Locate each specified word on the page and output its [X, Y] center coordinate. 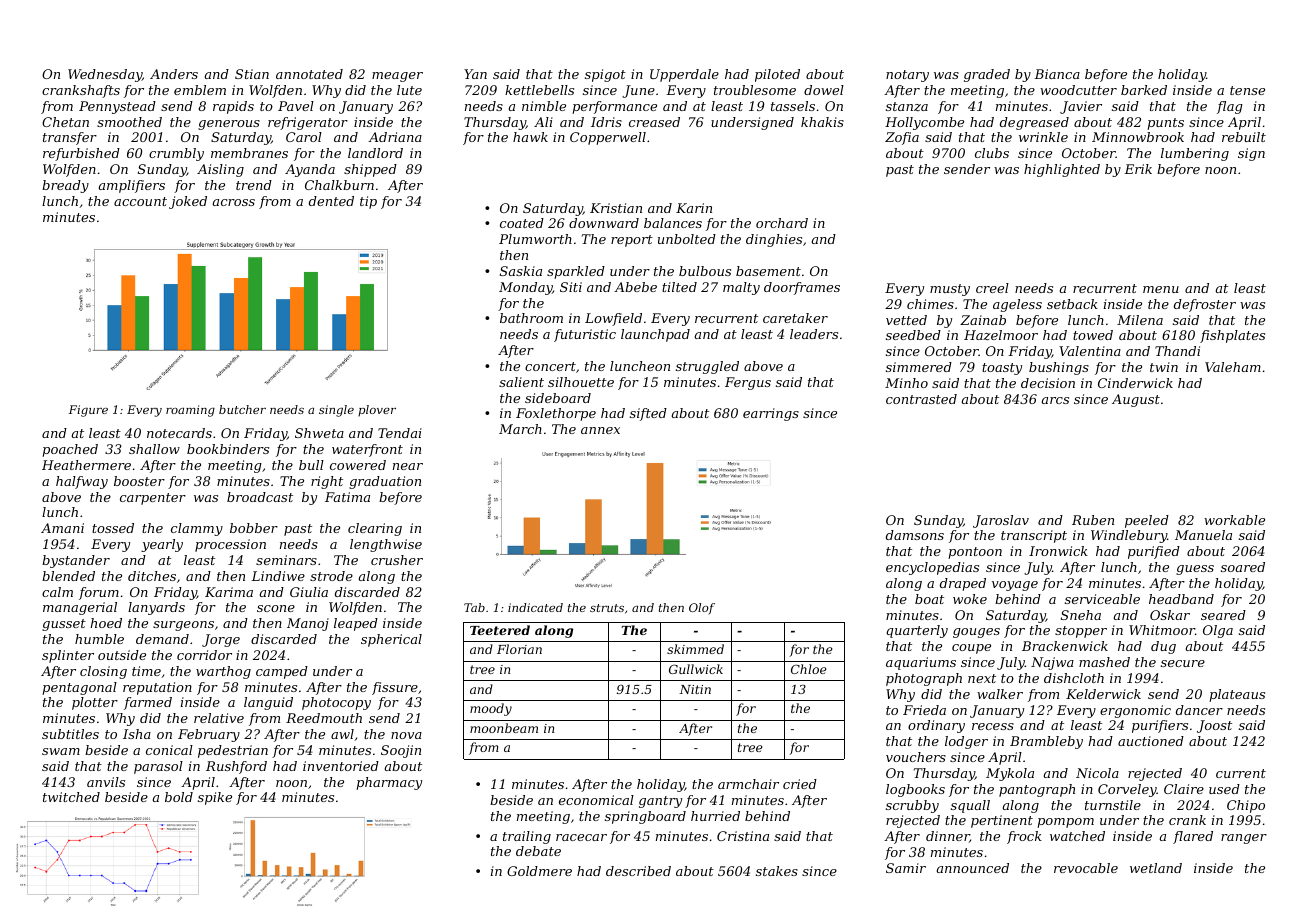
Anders [174, 74]
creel [992, 288]
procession [230, 545]
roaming [190, 411]
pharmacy [389, 783]
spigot [605, 75]
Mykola [1010, 774]
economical [596, 800]
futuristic [585, 335]
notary [907, 76]
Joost [1214, 726]
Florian [519, 649]
